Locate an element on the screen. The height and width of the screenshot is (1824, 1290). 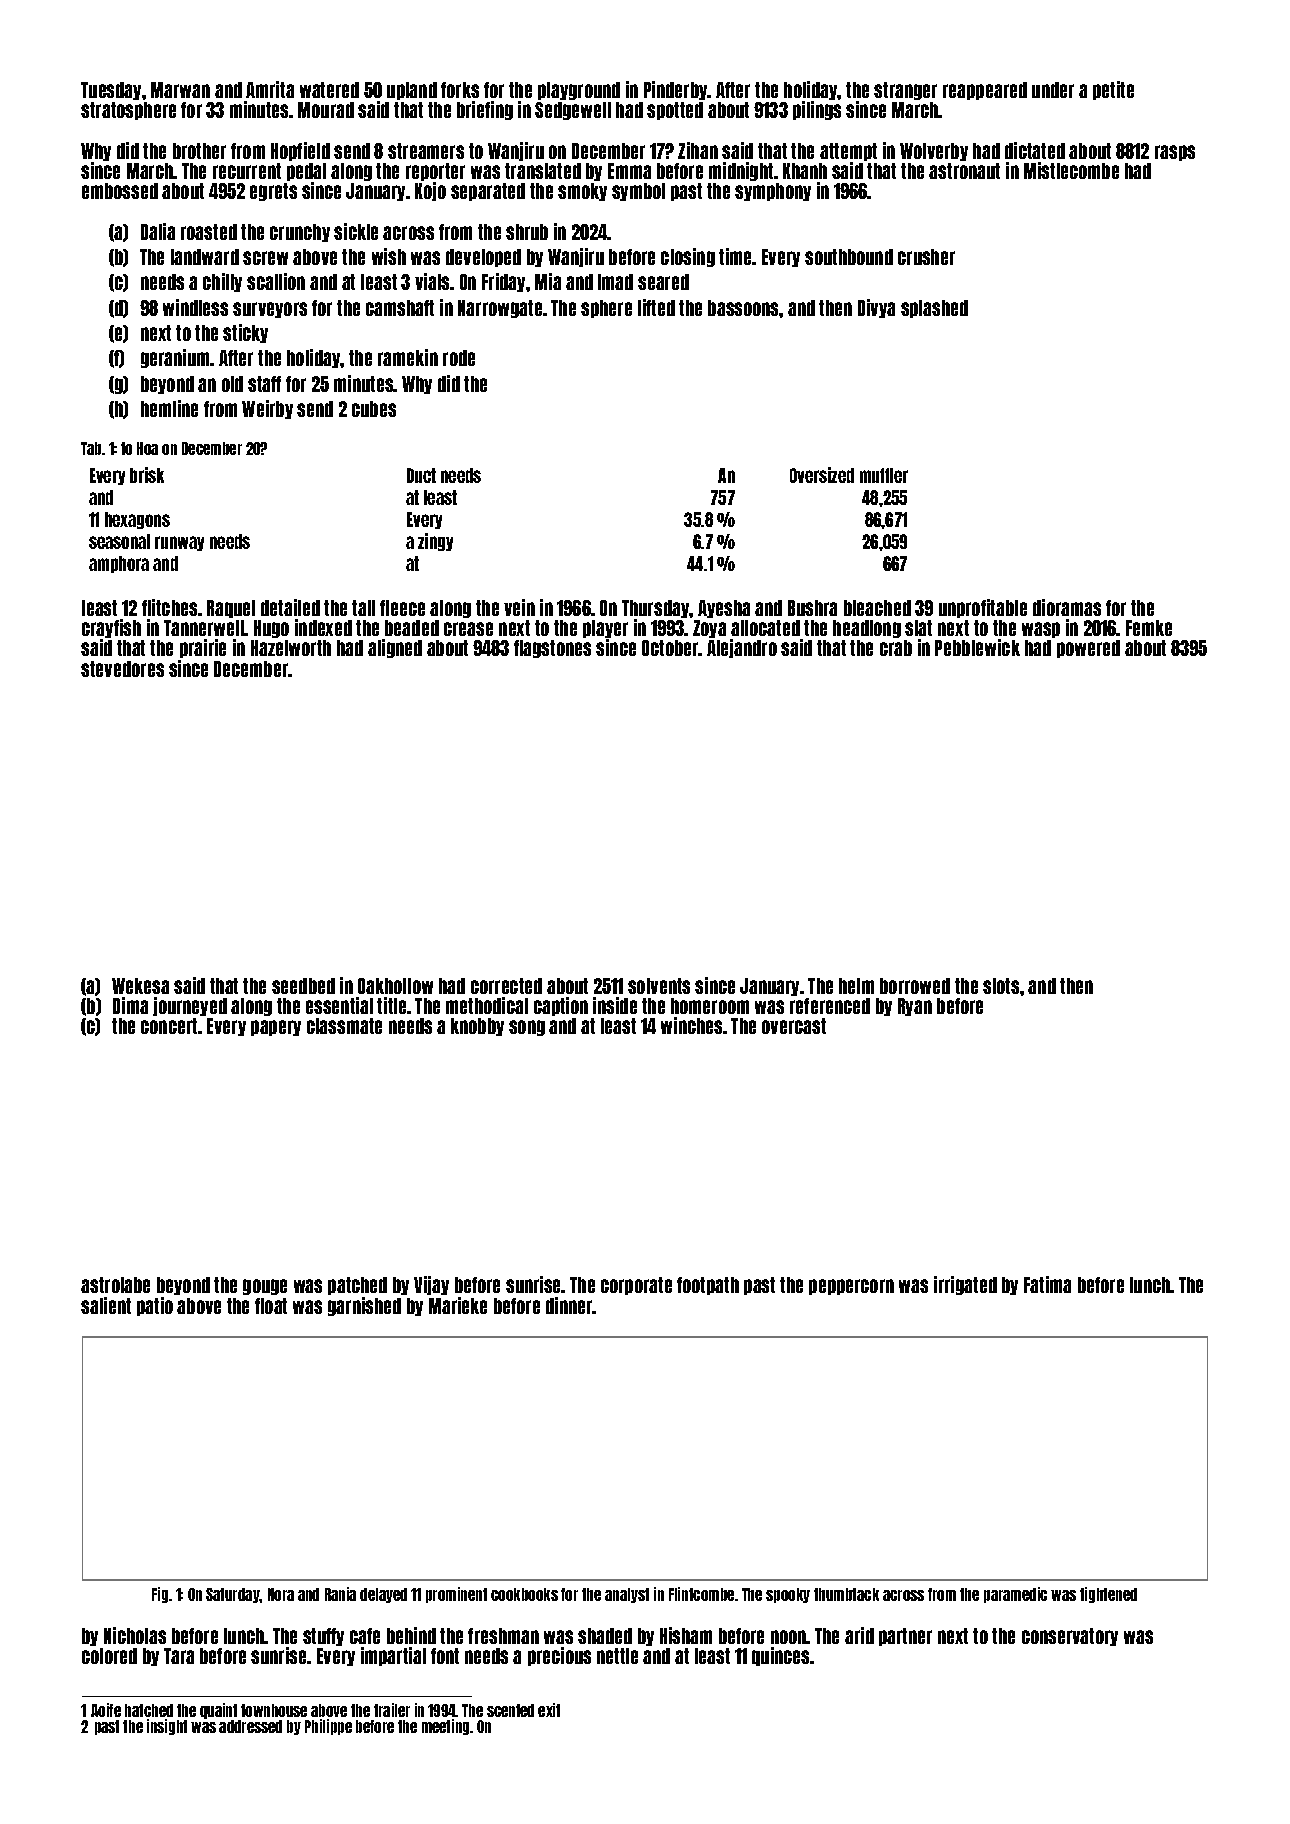
Pinderby is located at coordinates (676, 90).
